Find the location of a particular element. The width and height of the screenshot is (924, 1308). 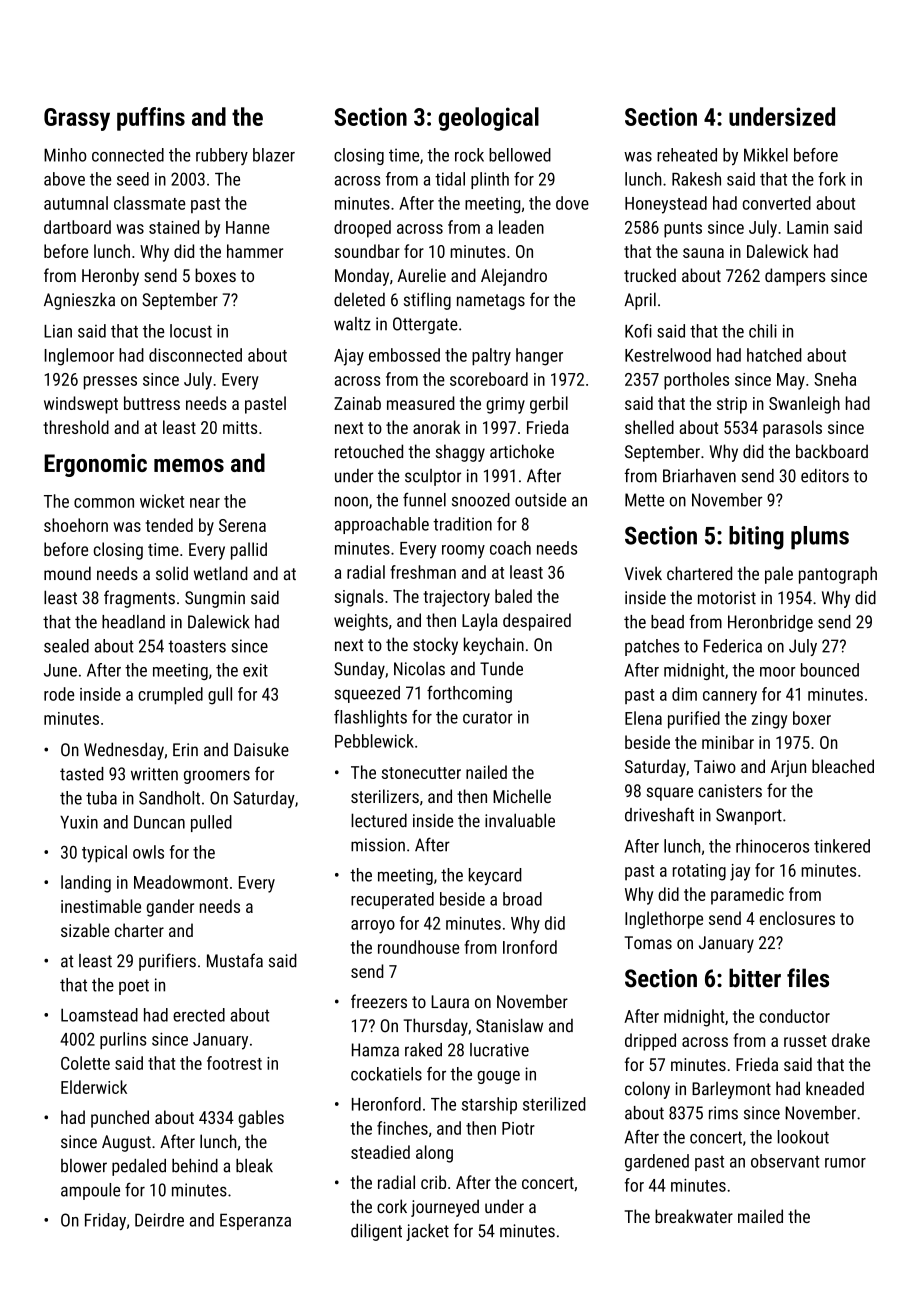

bounced is located at coordinates (830, 670).
